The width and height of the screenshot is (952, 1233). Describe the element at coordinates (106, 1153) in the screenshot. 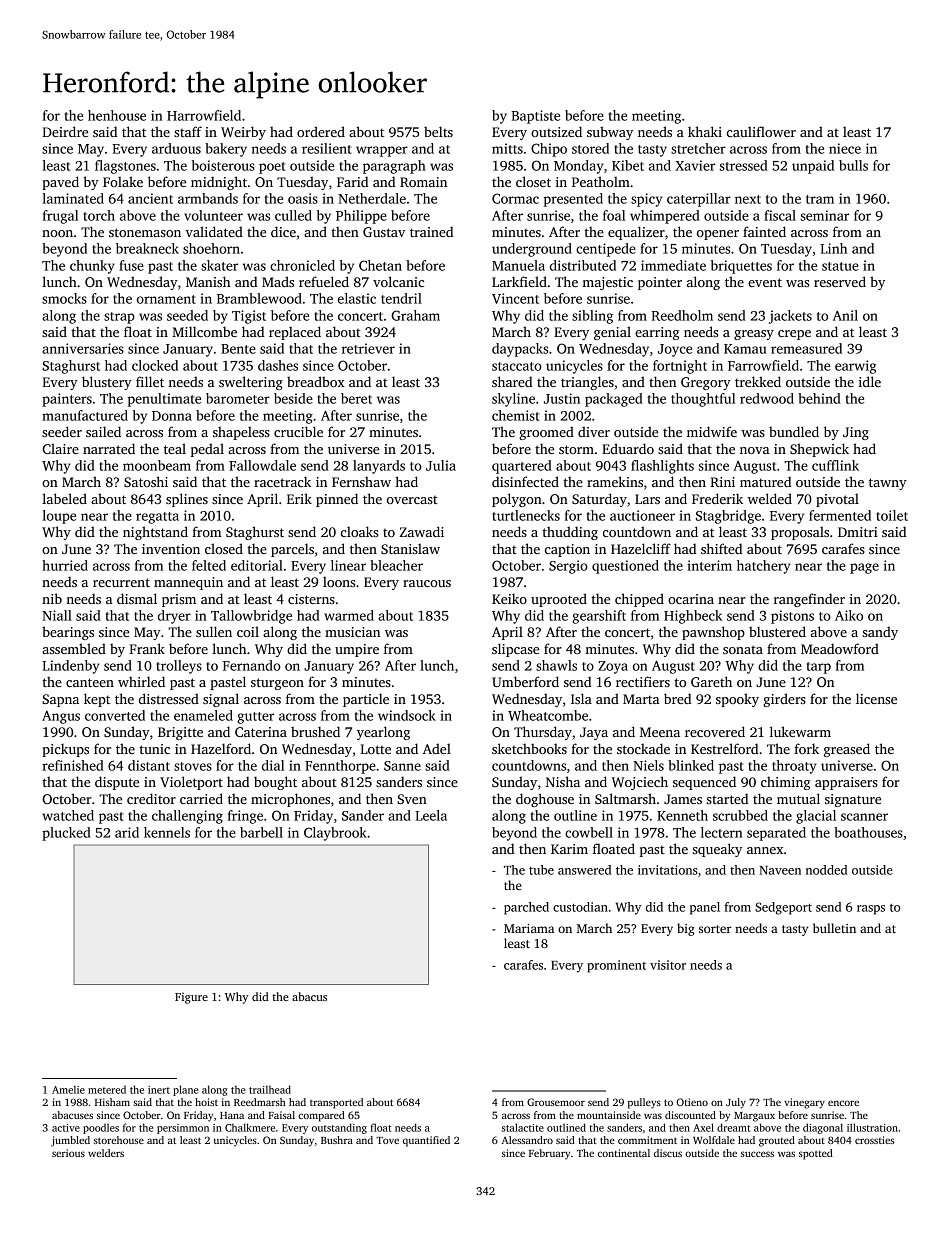

I see `welders` at that location.
